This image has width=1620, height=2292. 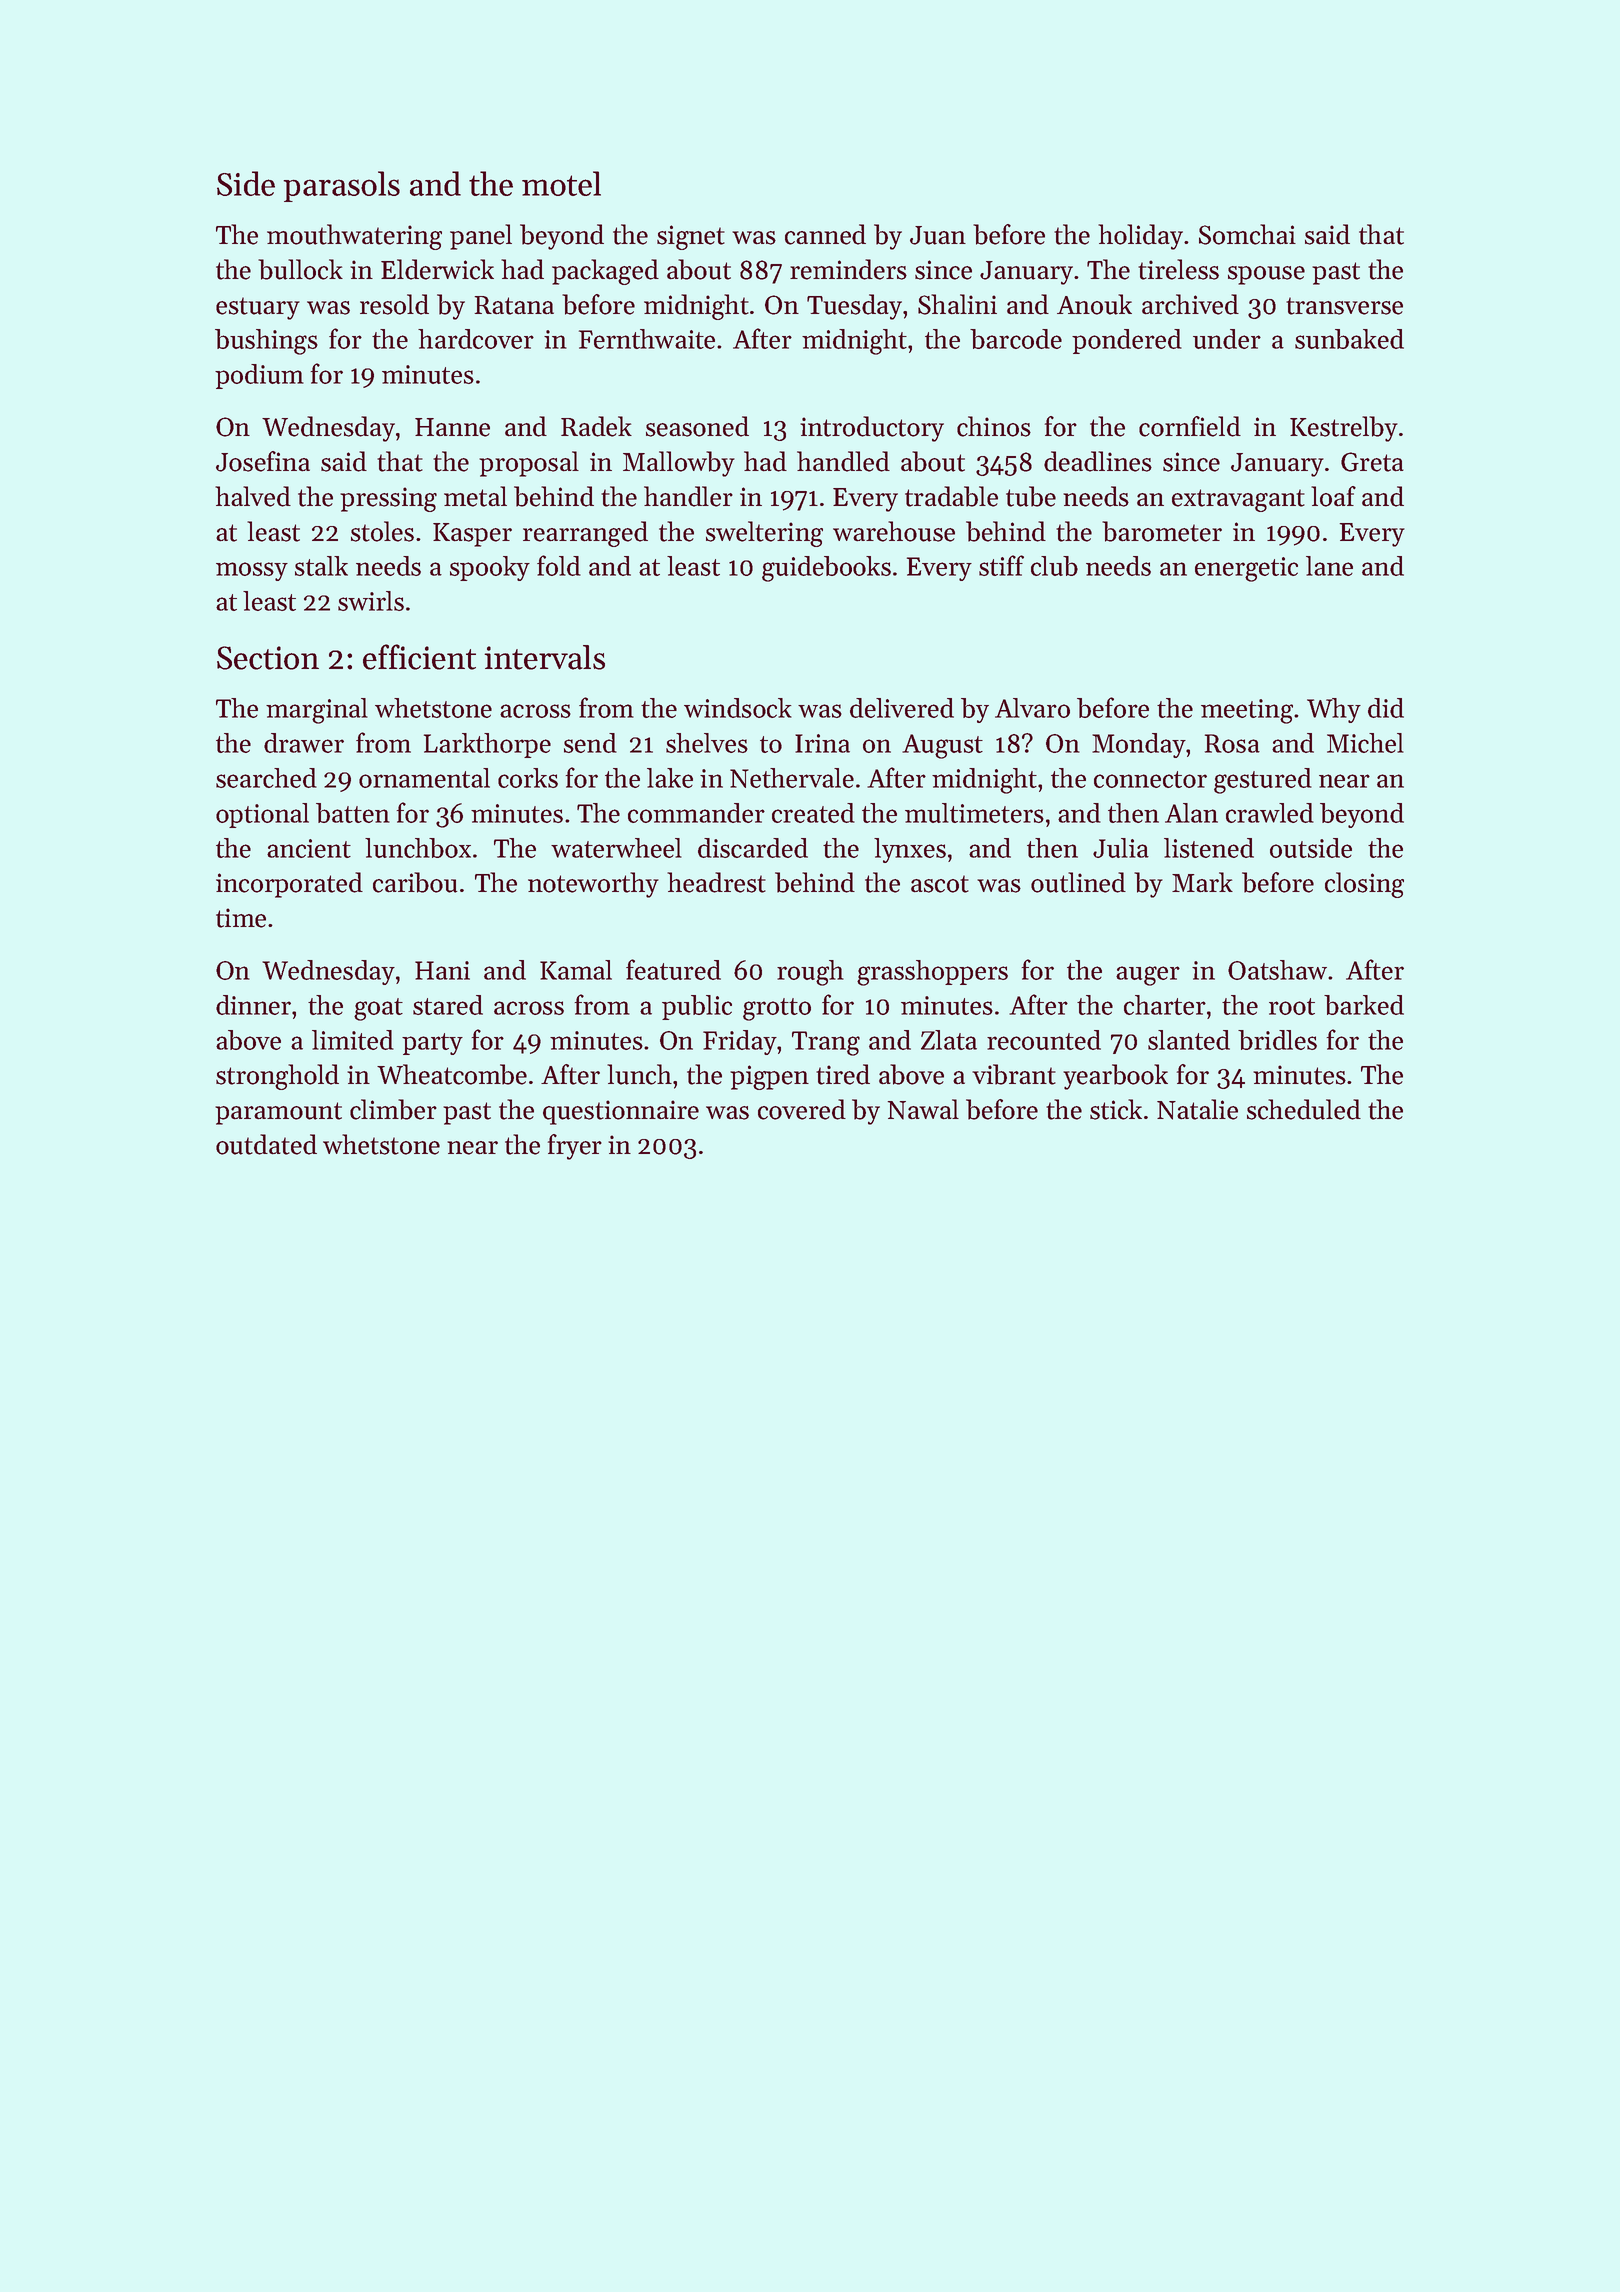 I want to click on mouthwatering, so click(x=354, y=237).
